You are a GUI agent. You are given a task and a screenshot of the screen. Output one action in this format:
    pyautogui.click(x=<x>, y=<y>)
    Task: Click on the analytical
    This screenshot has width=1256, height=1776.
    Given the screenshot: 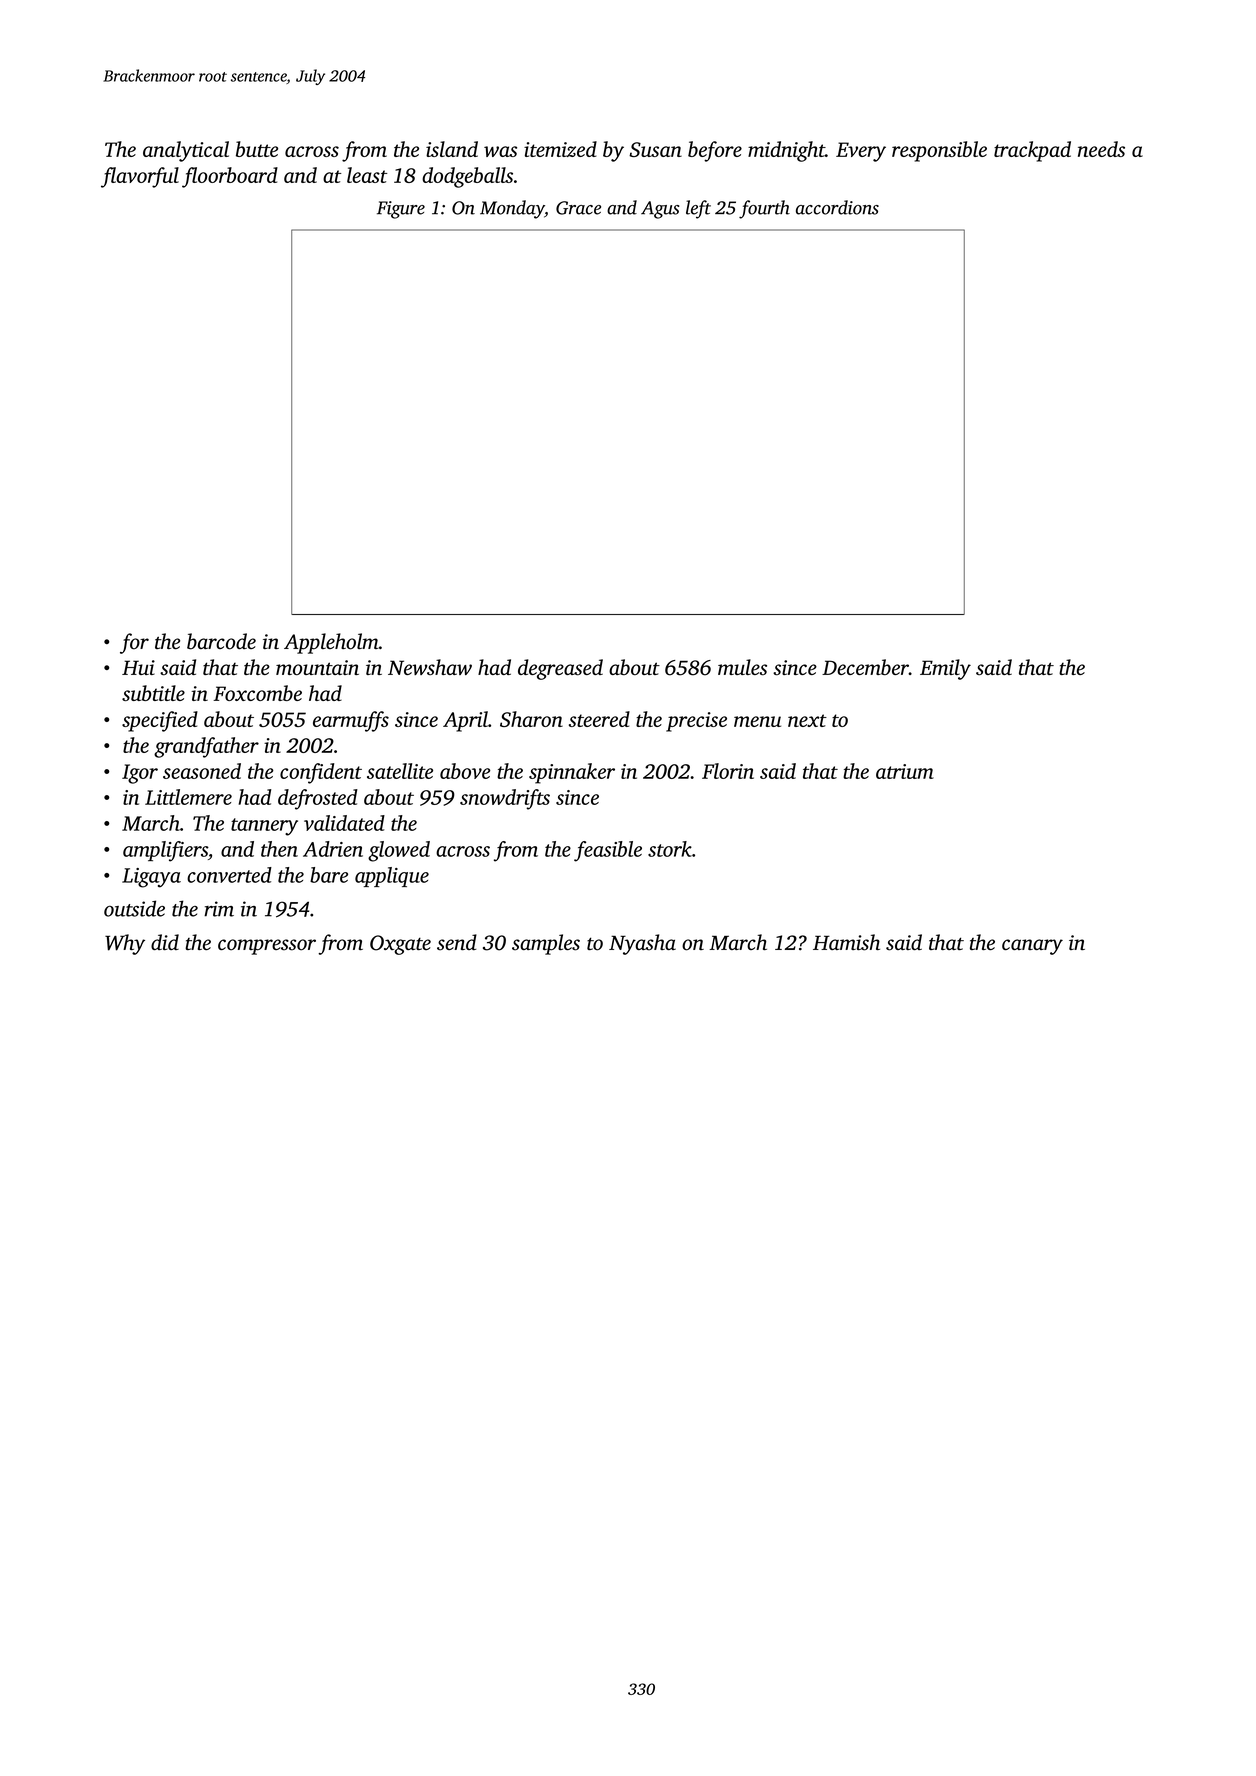 What is the action you would take?
    pyautogui.click(x=186, y=151)
